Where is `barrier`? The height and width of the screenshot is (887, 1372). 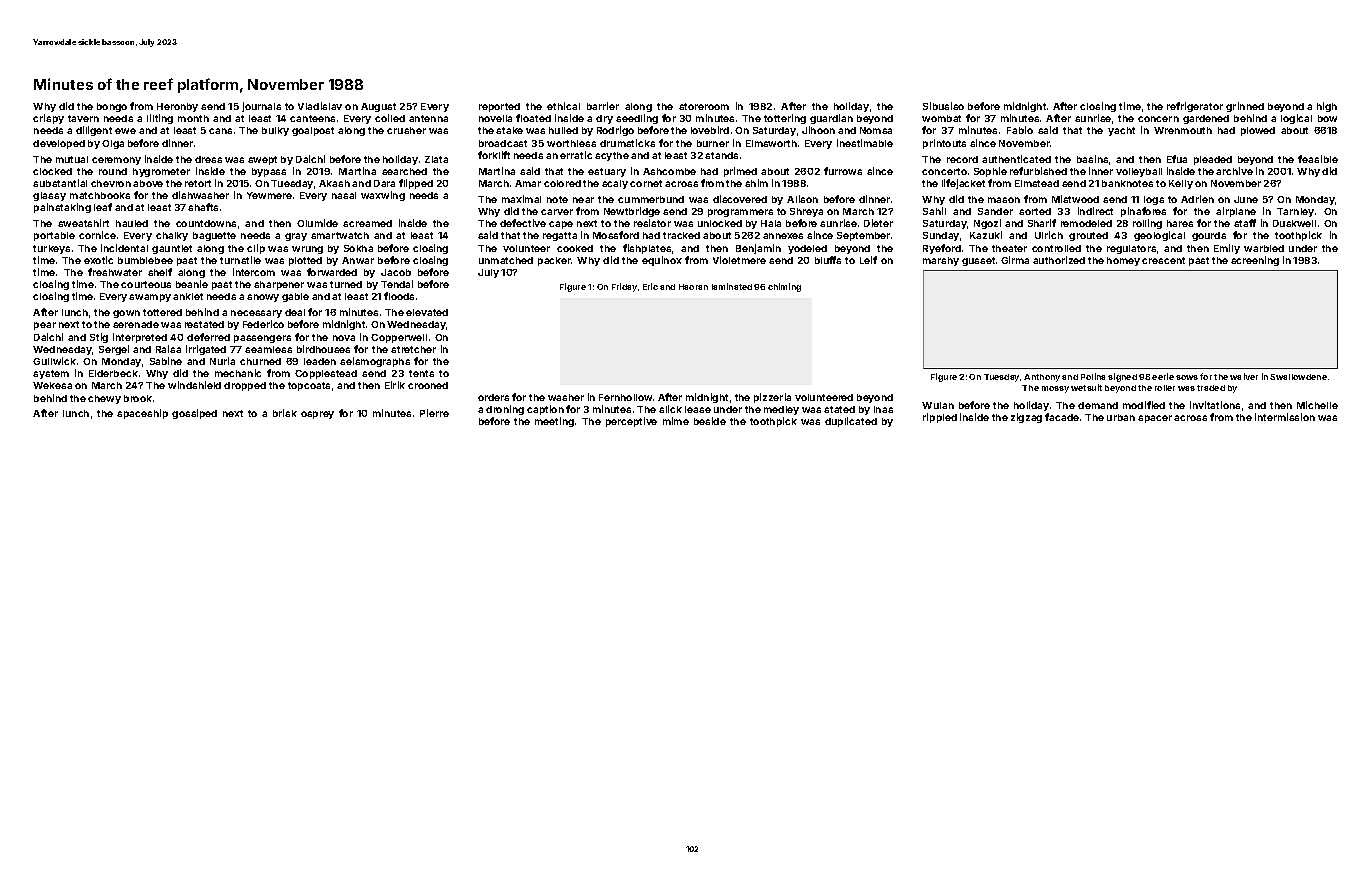
barrier is located at coordinates (603, 106).
